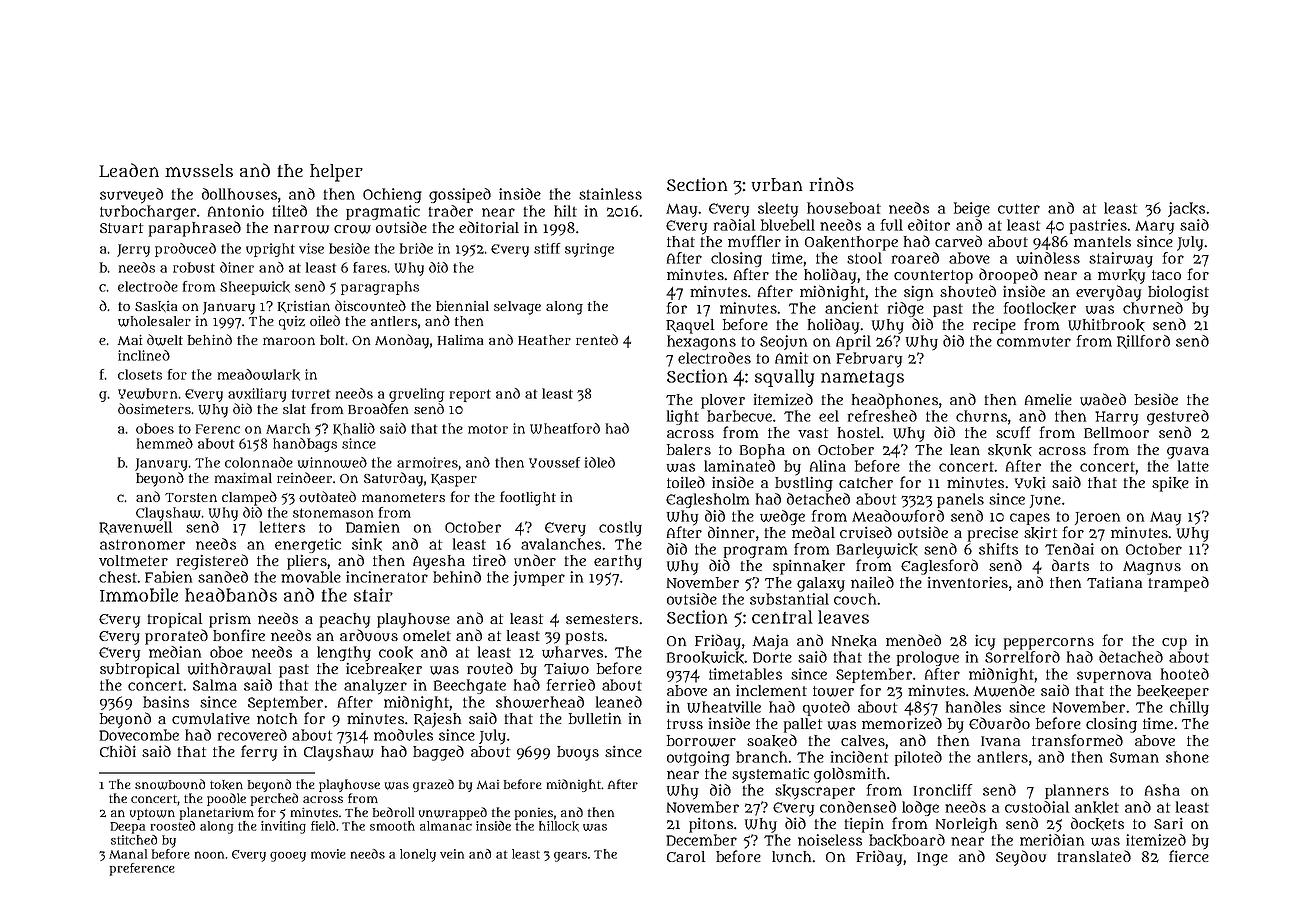 The height and width of the screenshot is (924, 1308). What do you see at coordinates (1186, 209) in the screenshot?
I see `jacks` at bounding box center [1186, 209].
